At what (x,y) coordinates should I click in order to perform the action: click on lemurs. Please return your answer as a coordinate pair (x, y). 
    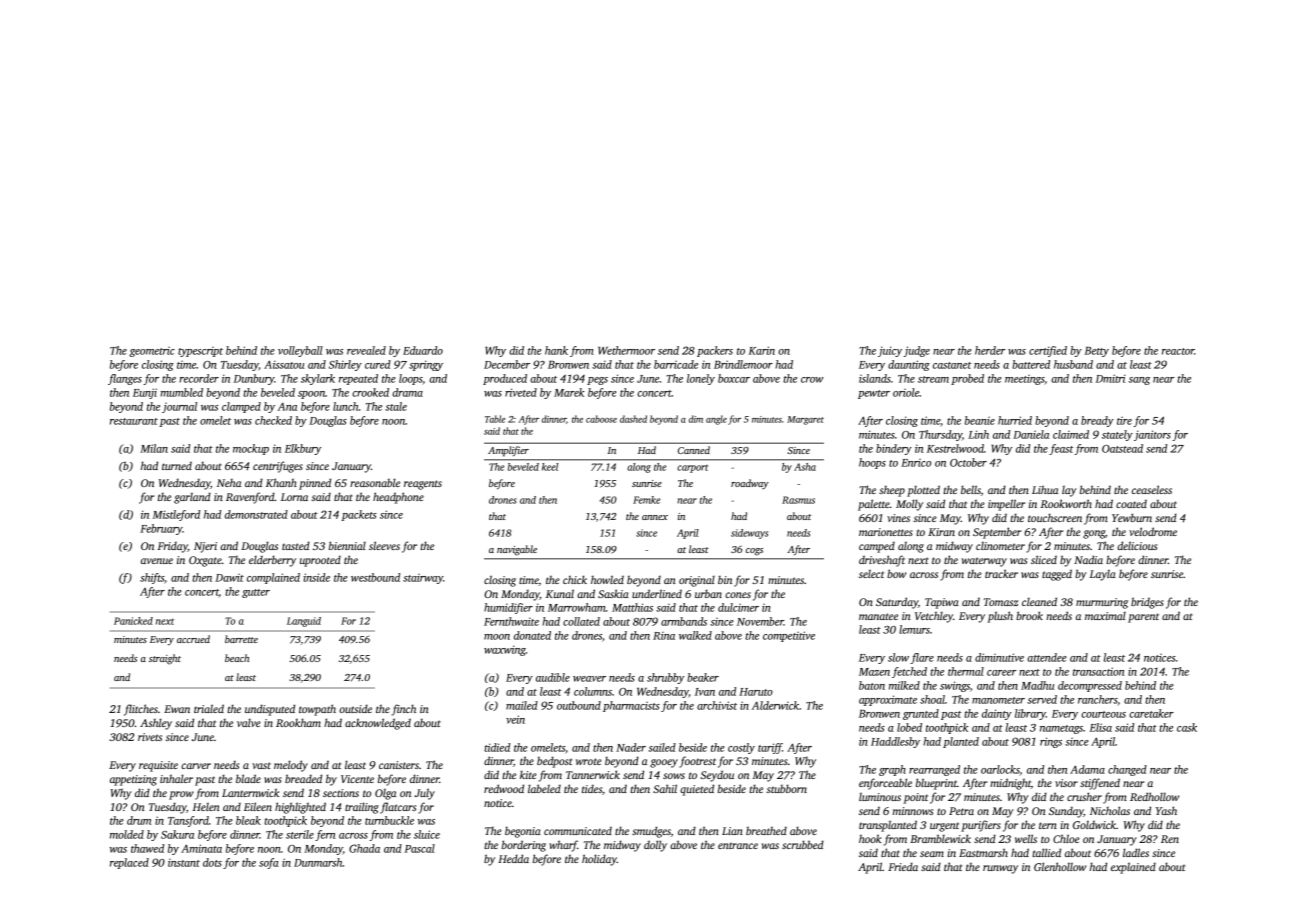
    Looking at the image, I should click on (914, 629).
